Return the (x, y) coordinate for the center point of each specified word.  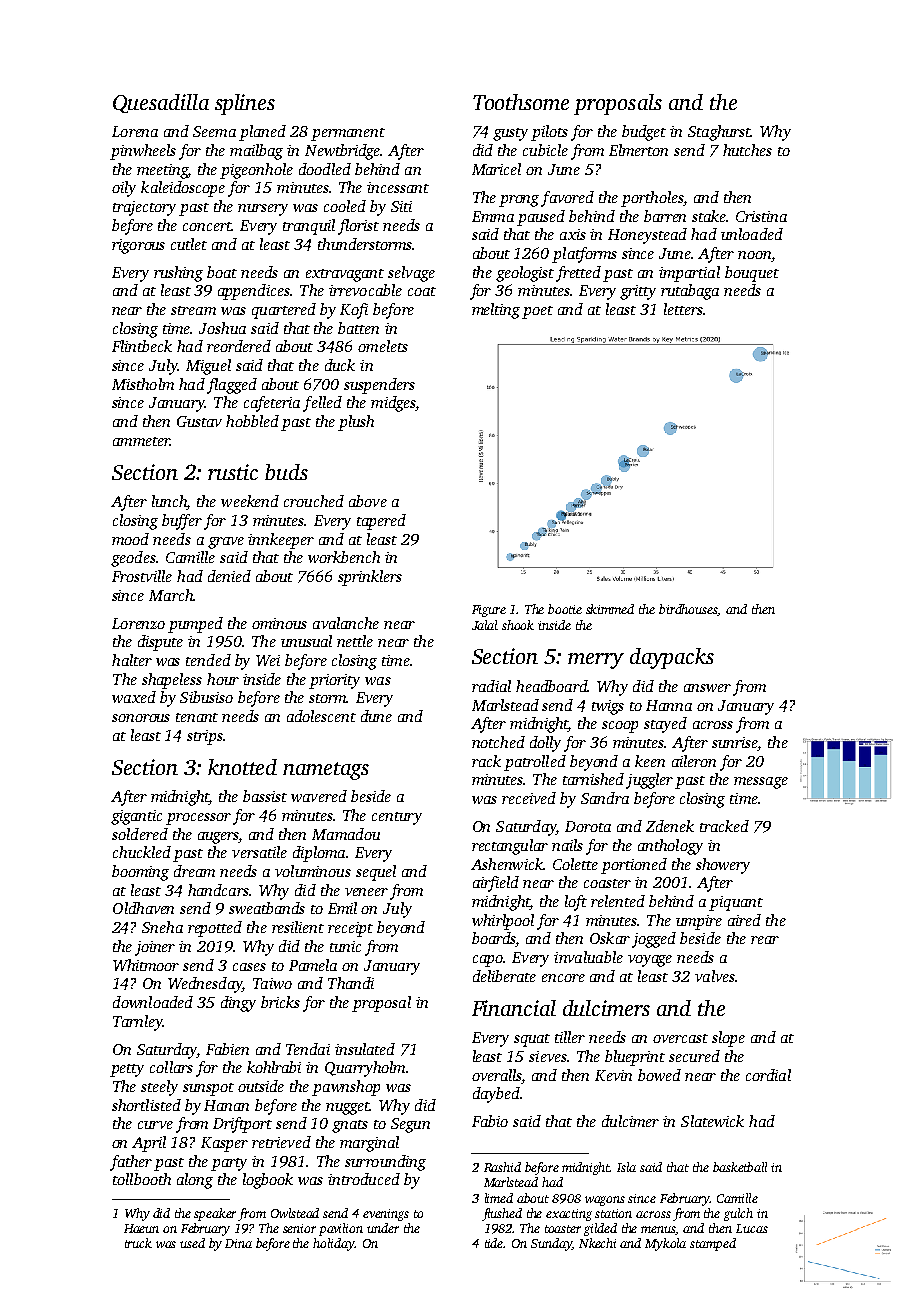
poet (537, 312)
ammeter (141, 441)
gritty (638, 292)
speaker (215, 1214)
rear (765, 940)
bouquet (752, 274)
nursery (263, 210)
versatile (259, 852)
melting (496, 311)
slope (728, 1039)
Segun (410, 1125)
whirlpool (503, 922)
